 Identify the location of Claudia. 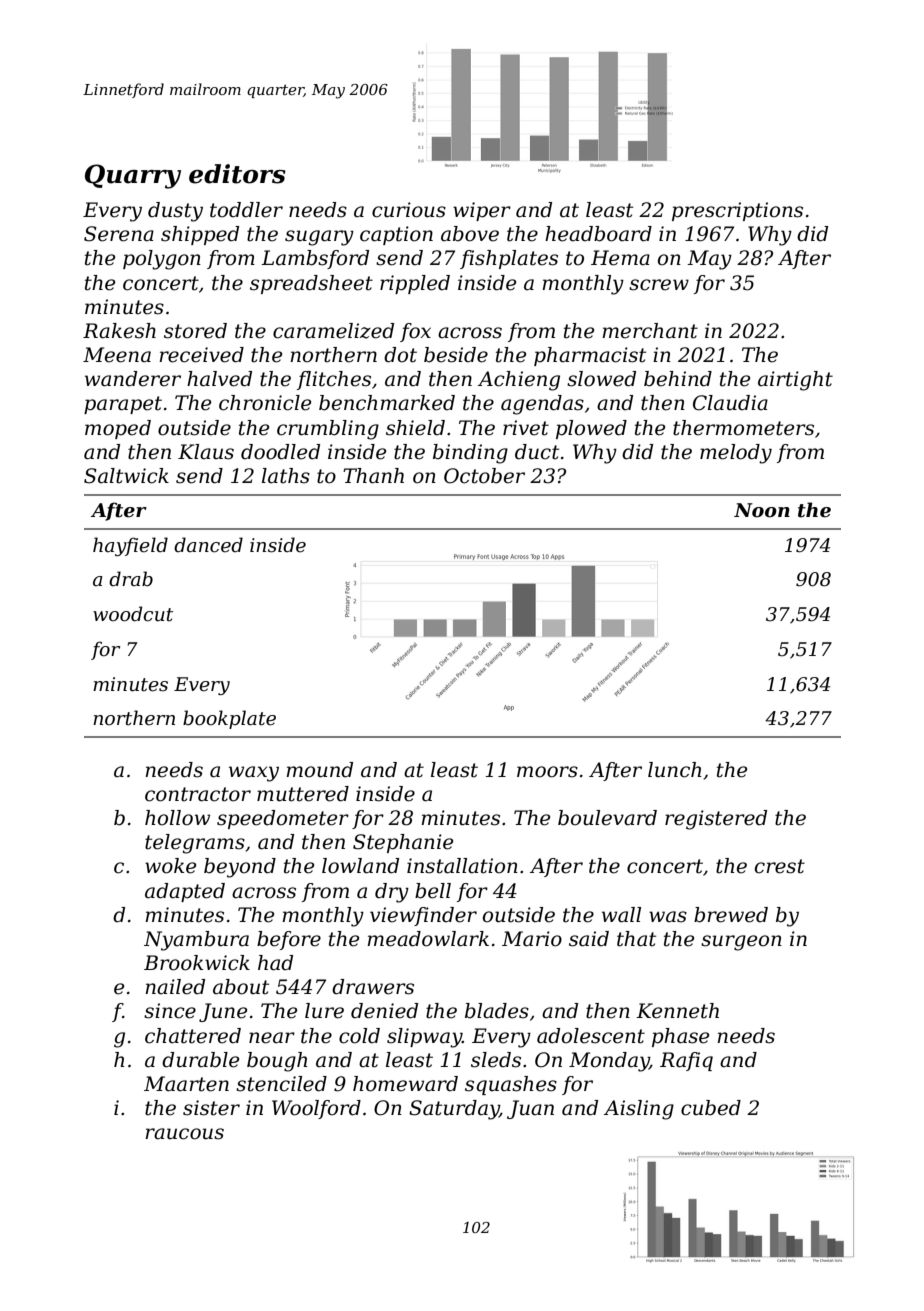
(730, 403).
